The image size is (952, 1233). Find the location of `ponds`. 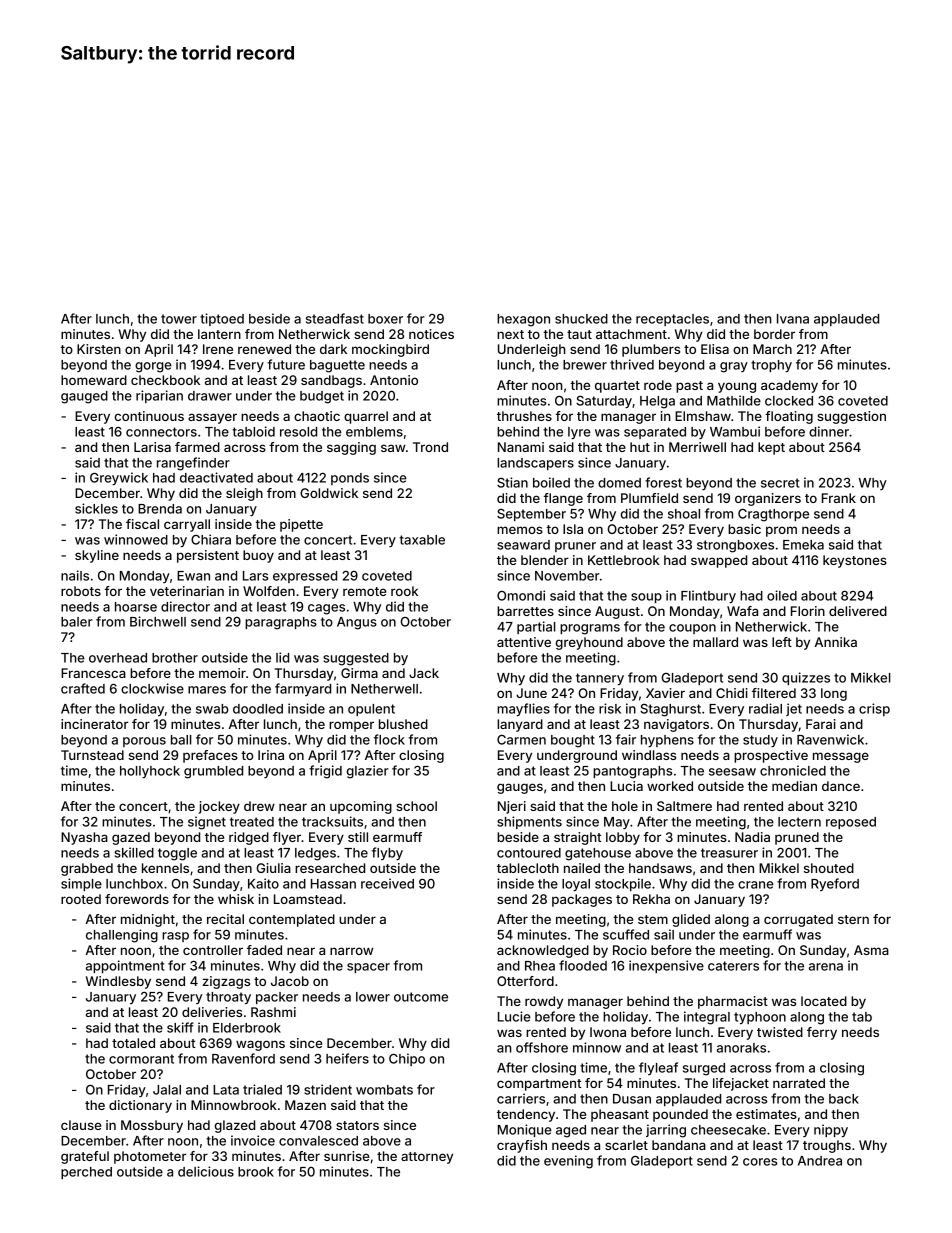

ponds is located at coordinates (350, 479).
